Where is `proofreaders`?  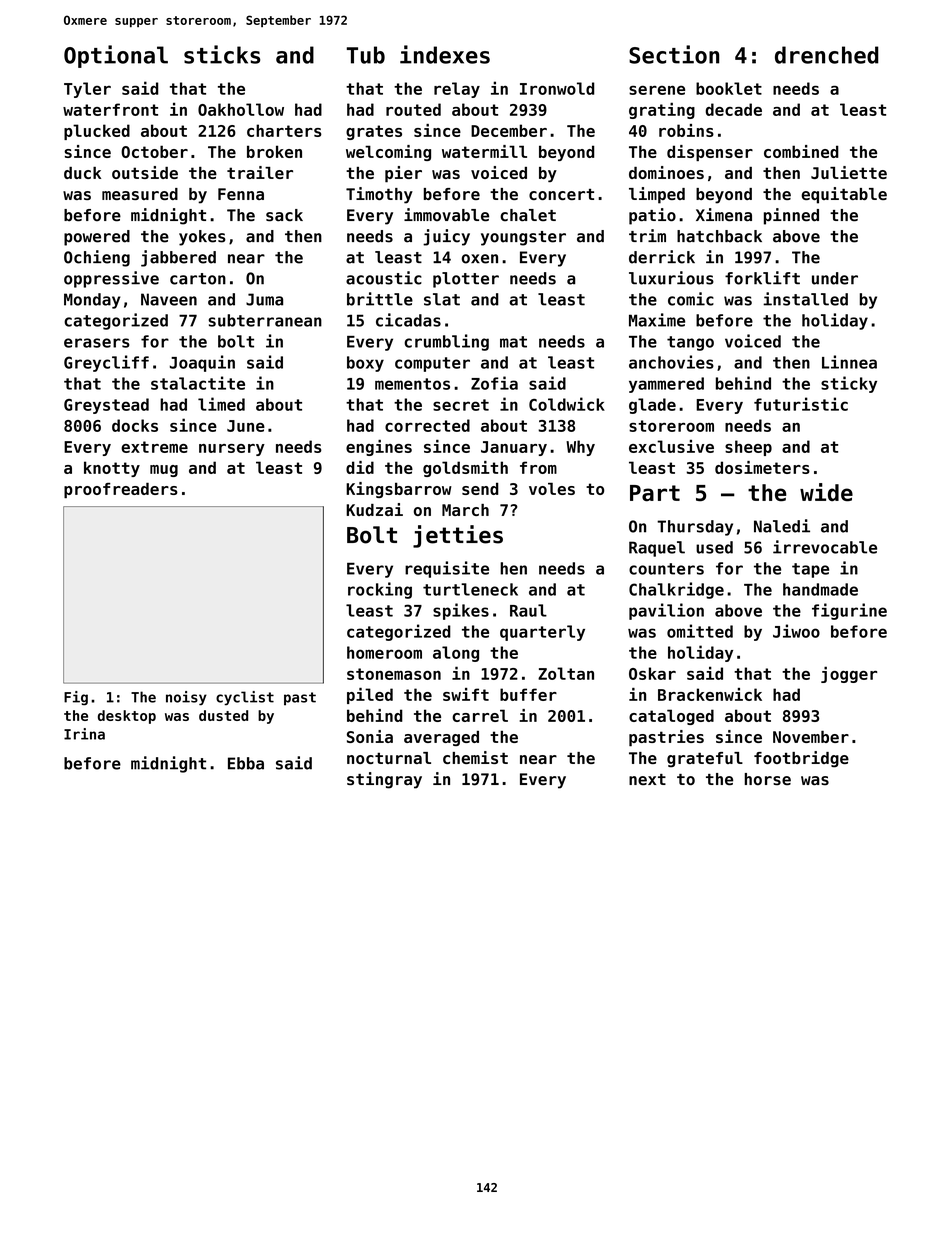 proofreaders is located at coordinates (121, 490).
